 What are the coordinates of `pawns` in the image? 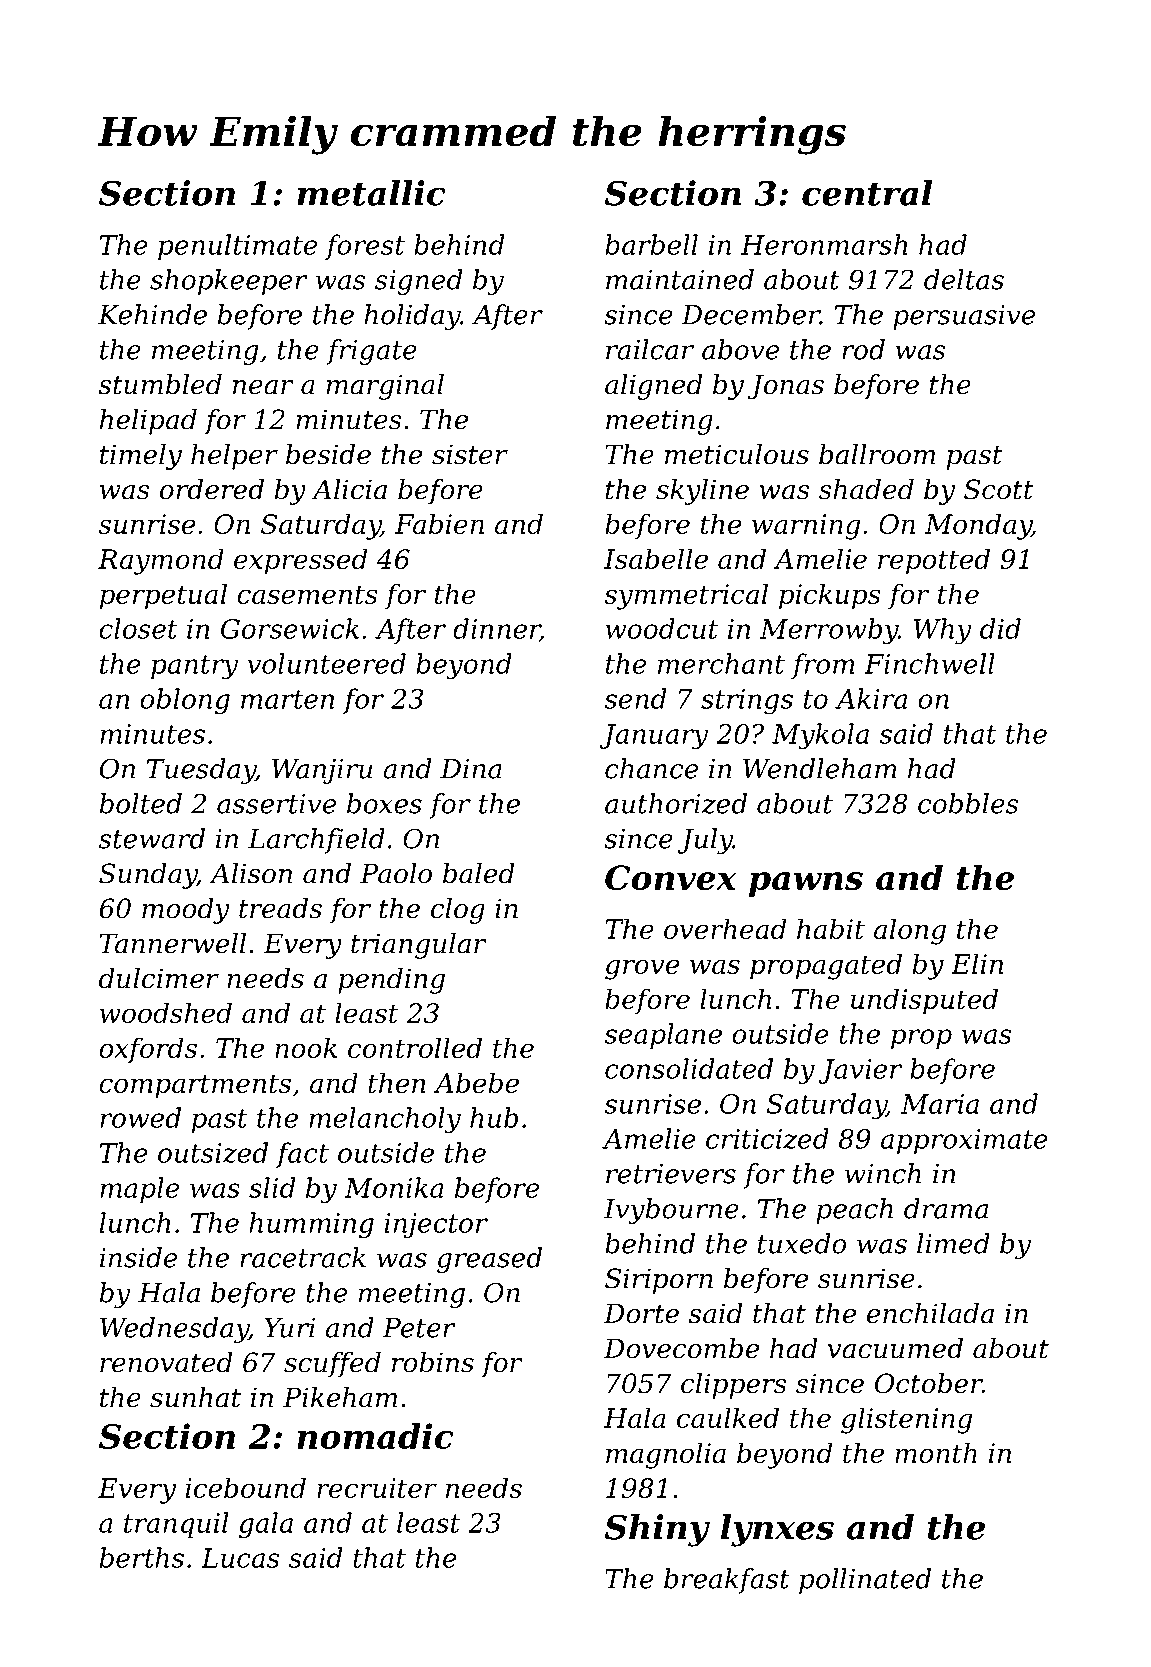 It's located at (806, 884).
